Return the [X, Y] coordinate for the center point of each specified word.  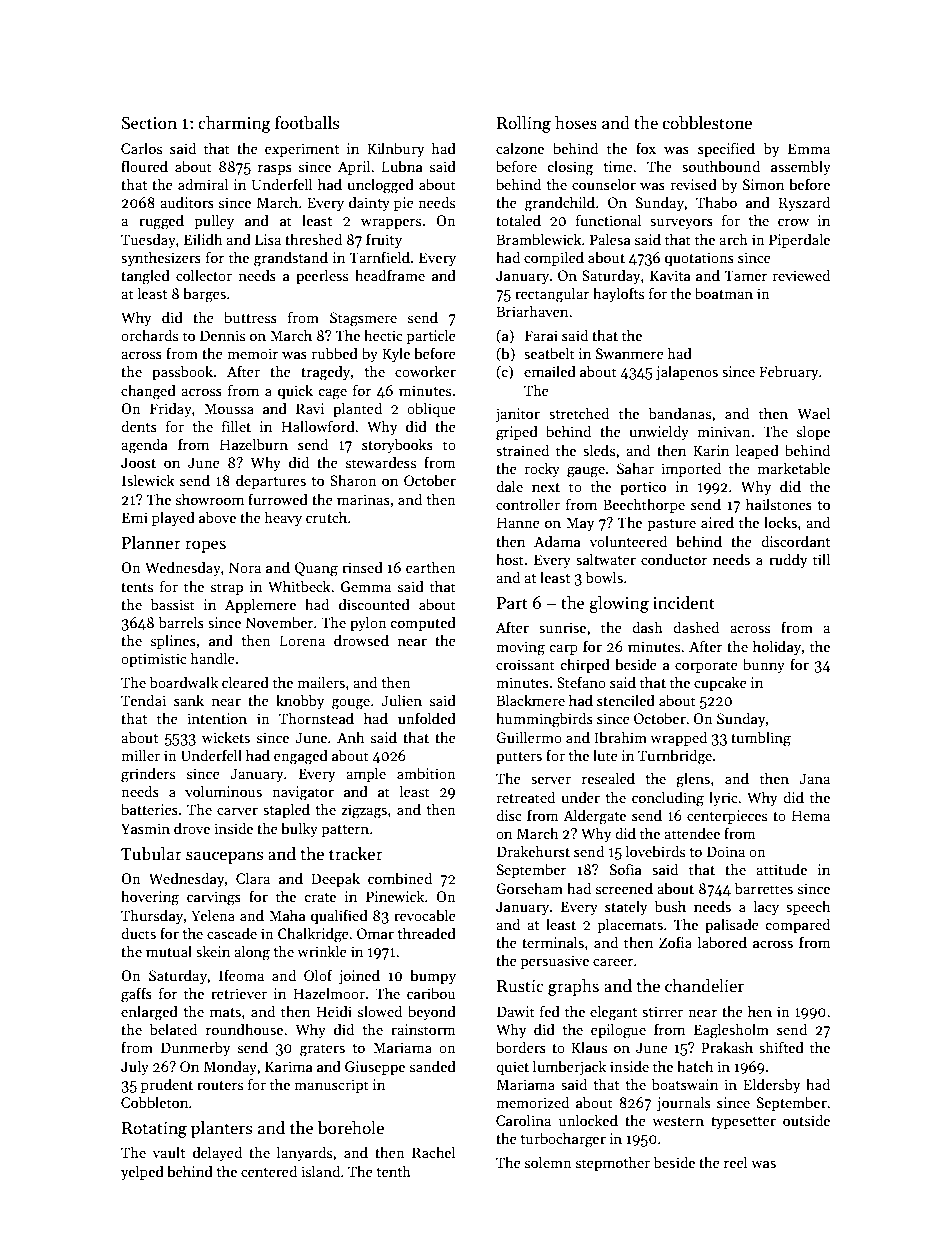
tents [137, 587]
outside [806, 1120]
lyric [723, 798]
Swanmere [630, 353]
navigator [303, 793]
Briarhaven [532, 311]
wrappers [391, 223]
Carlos [141, 148]
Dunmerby [195, 1048]
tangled [145, 277]
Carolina [523, 1120]
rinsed [362, 567]
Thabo [716, 202]
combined [400, 878]
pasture [671, 525]
